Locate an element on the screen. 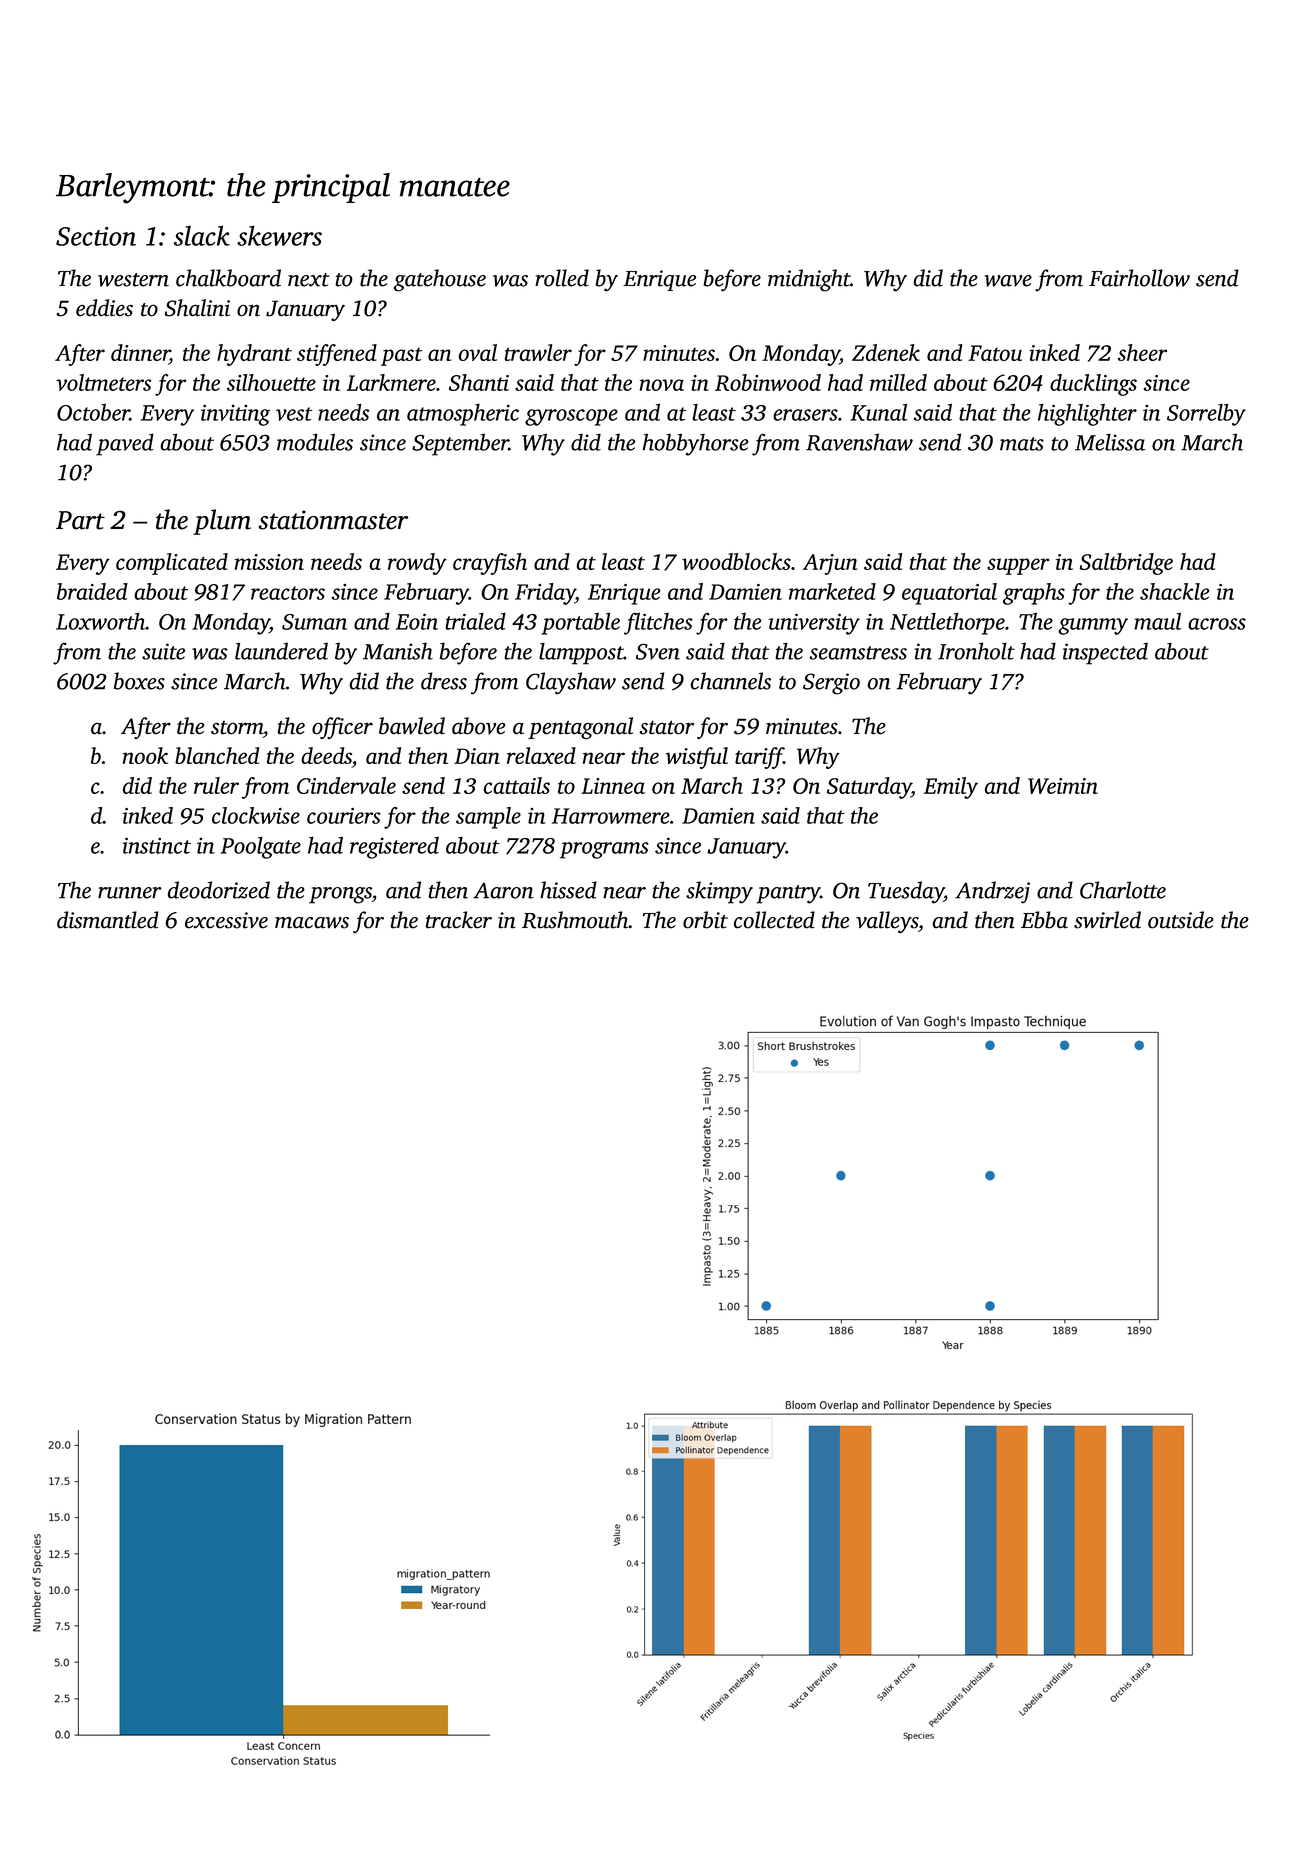  dismantled is located at coordinates (108, 920).
